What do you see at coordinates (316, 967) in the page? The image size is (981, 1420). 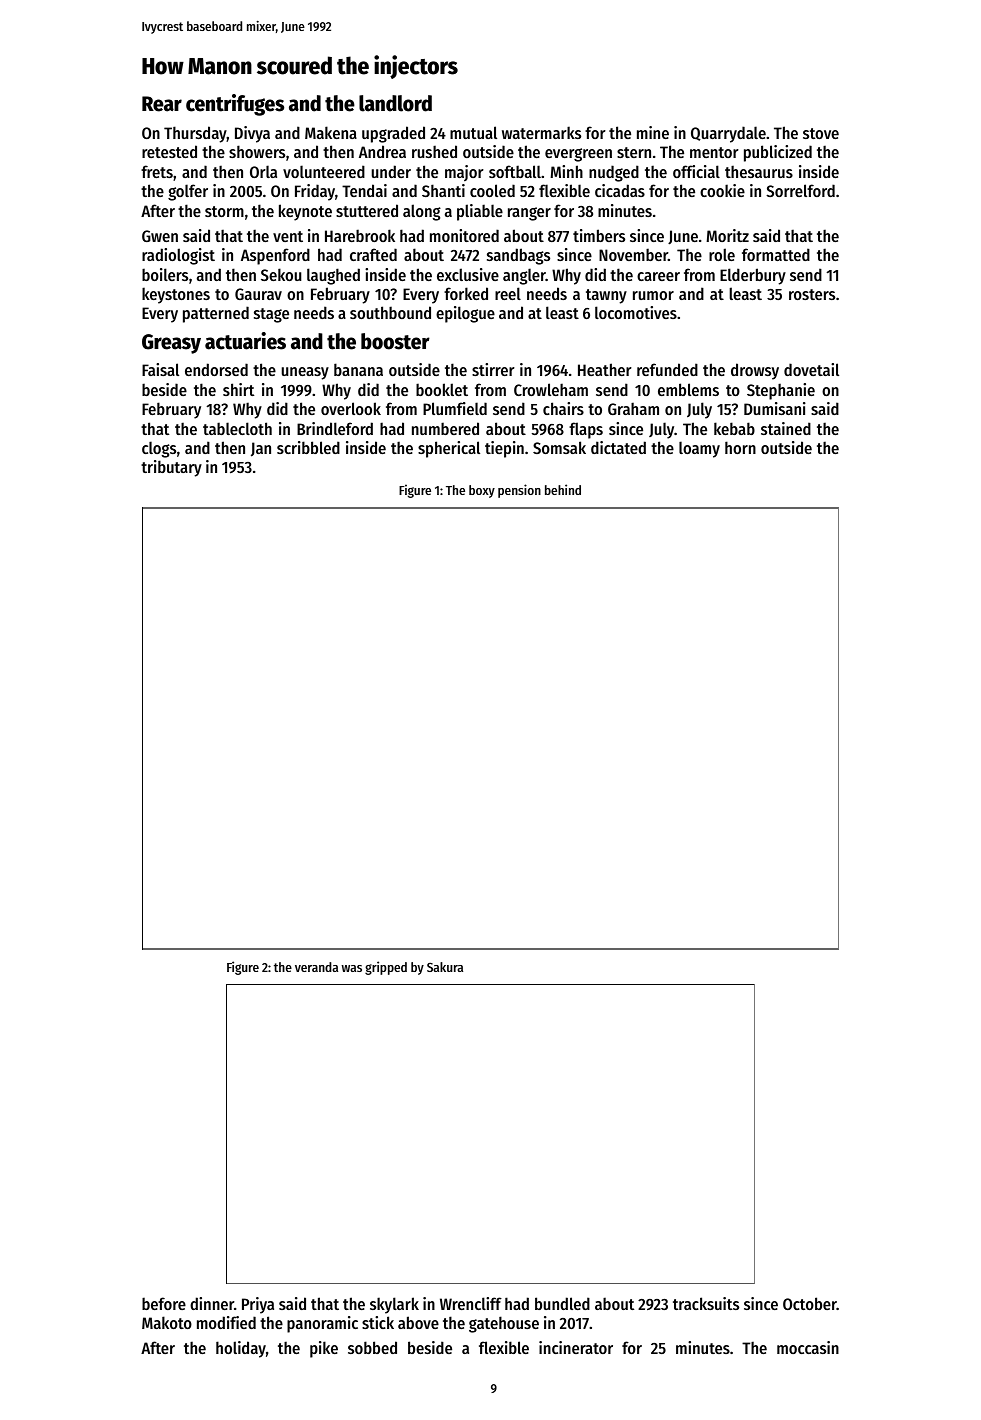 I see `veranda` at bounding box center [316, 967].
